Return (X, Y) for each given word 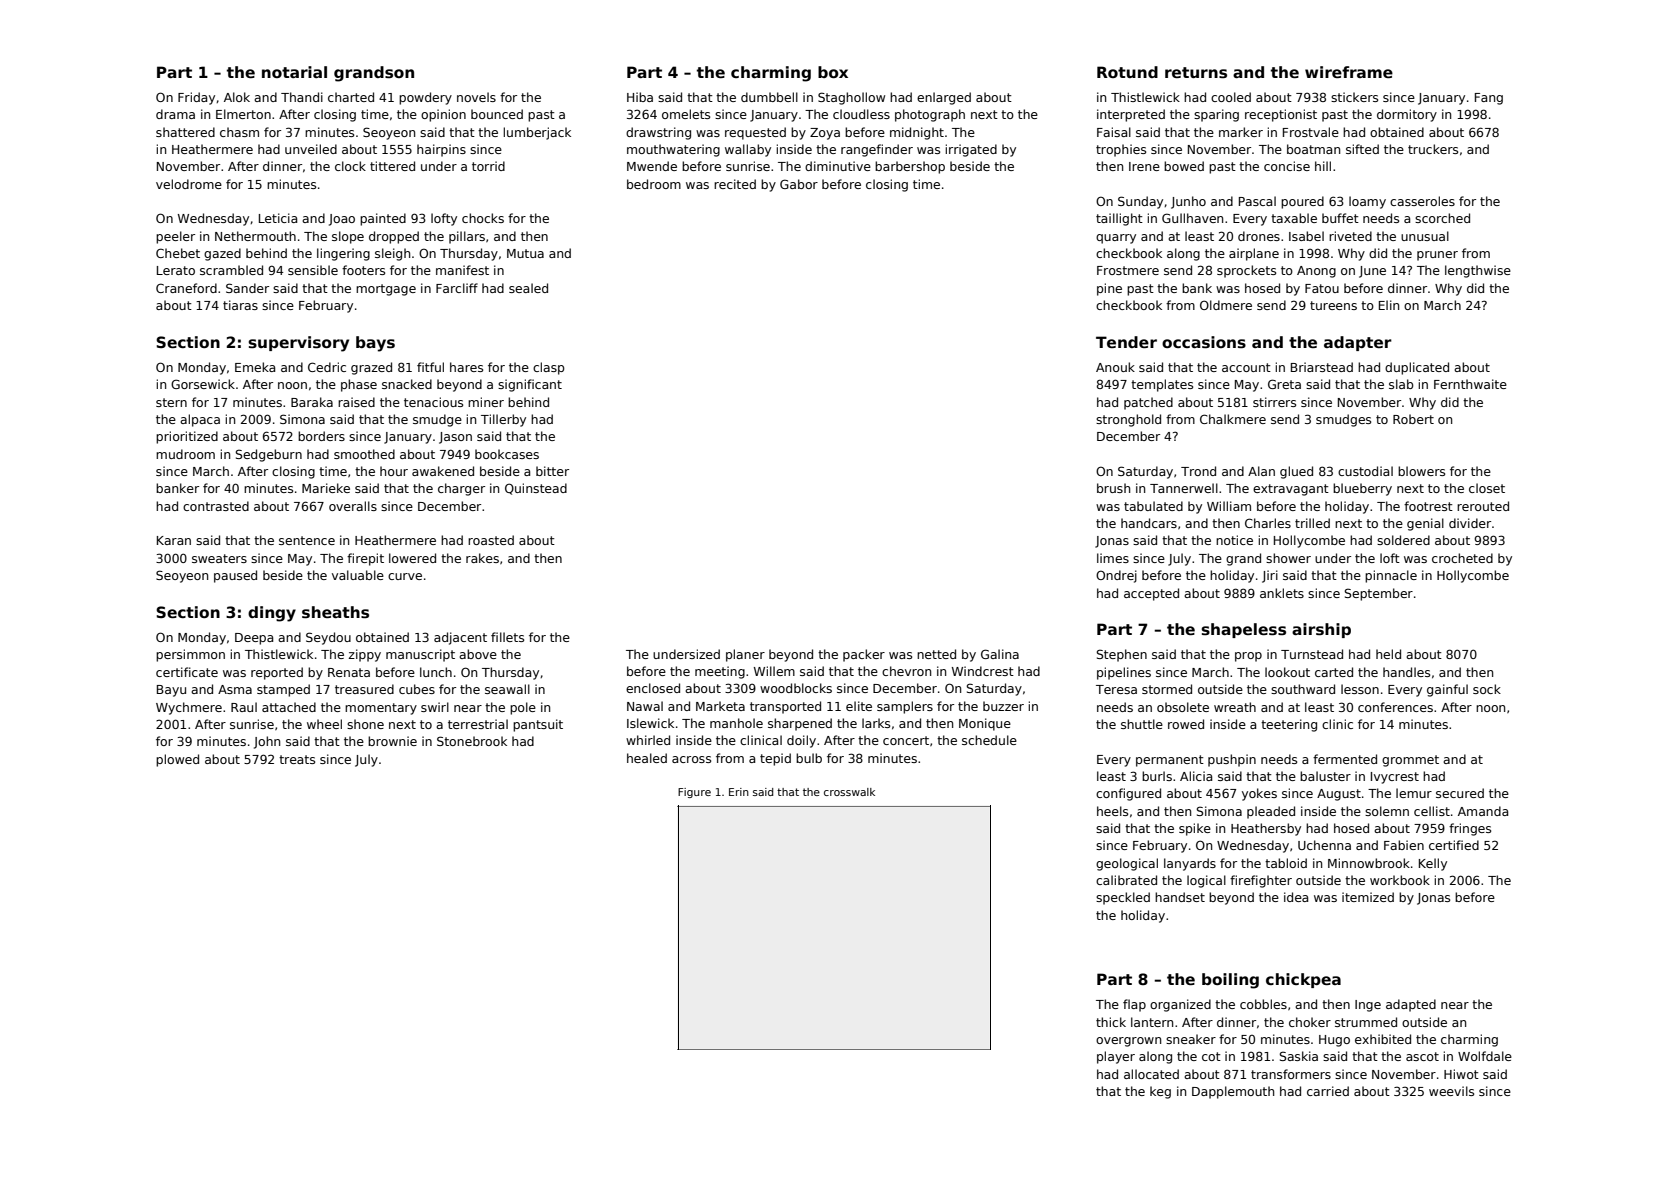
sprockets (1246, 271)
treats (297, 759)
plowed (177, 760)
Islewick (650, 723)
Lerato (176, 270)
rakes (482, 558)
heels (1112, 811)
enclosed (653, 688)
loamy (1367, 202)
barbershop (910, 167)
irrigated (971, 150)
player (1116, 1057)
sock (1487, 689)
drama (175, 114)
